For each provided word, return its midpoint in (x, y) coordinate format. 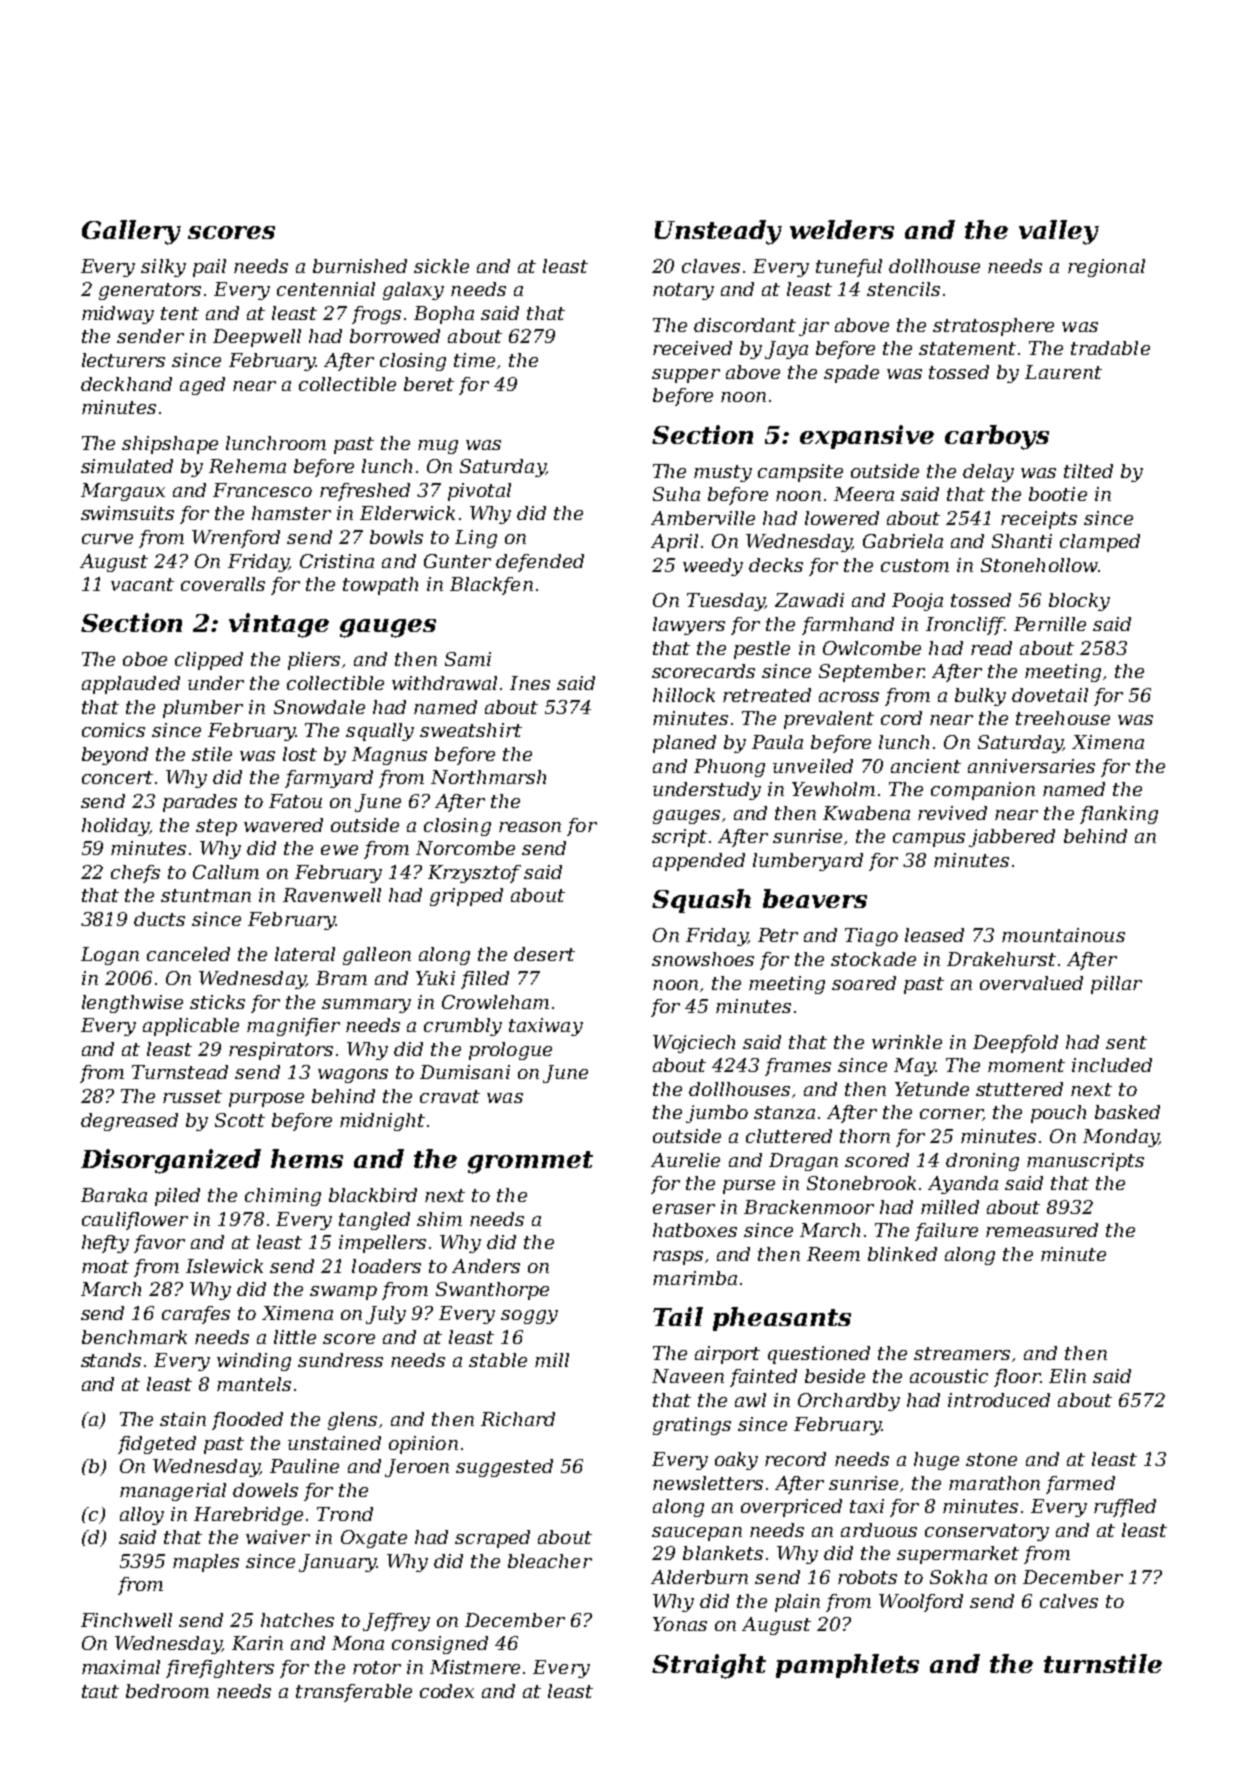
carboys (997, 437)
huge (936, 1461)
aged (202, 386)
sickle (441, 266)
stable (498, 1360)
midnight (382, 1122)
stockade (873, 959)
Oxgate (374, 1539)
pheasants (782, 1319)
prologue (510, 1051)
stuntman (206, 895)
